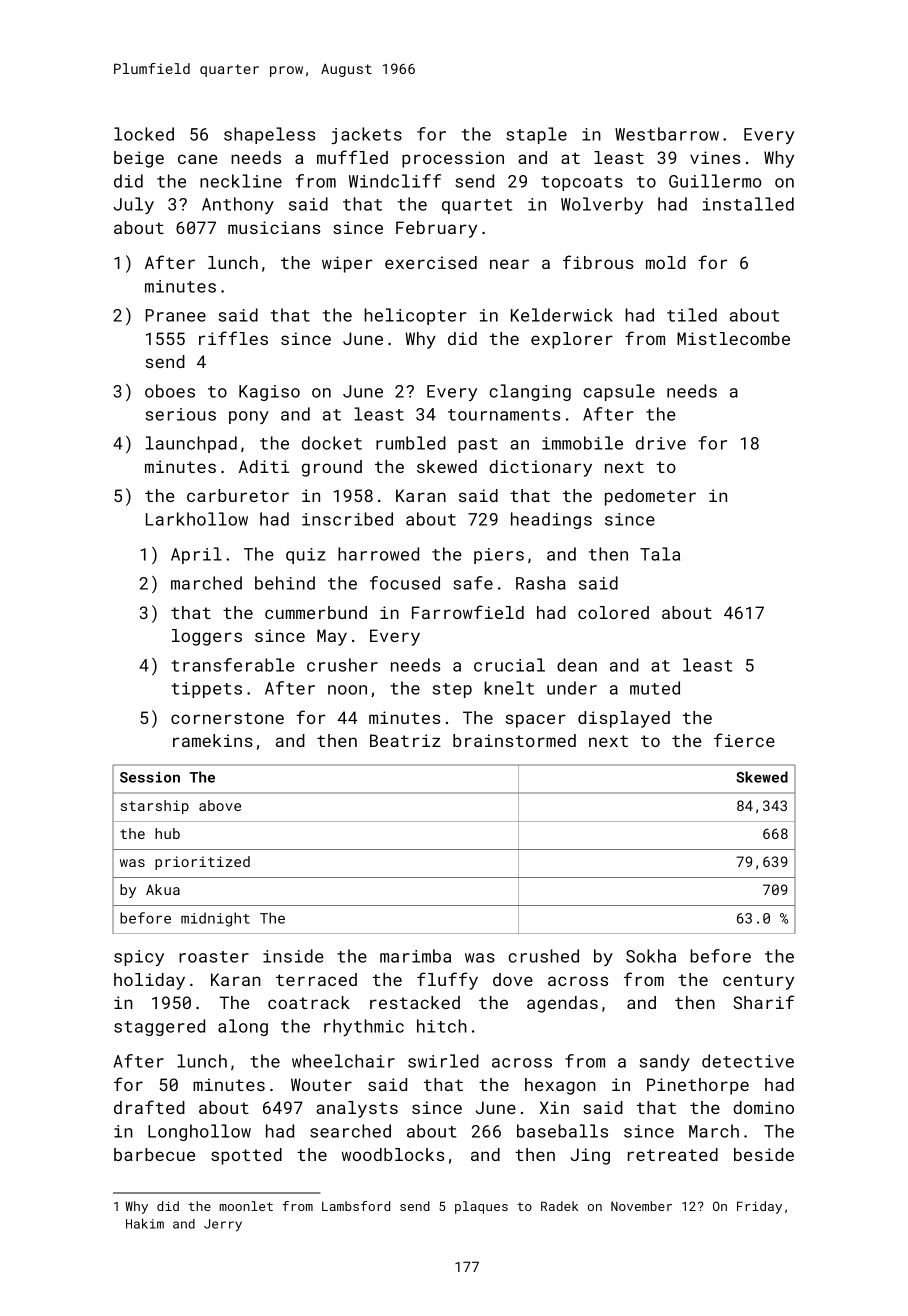 The image size is (908, 1316). What do you see at coordinates (667, 134) in the page?
I see `Westbarrow` at bounding box center [667, 134].
